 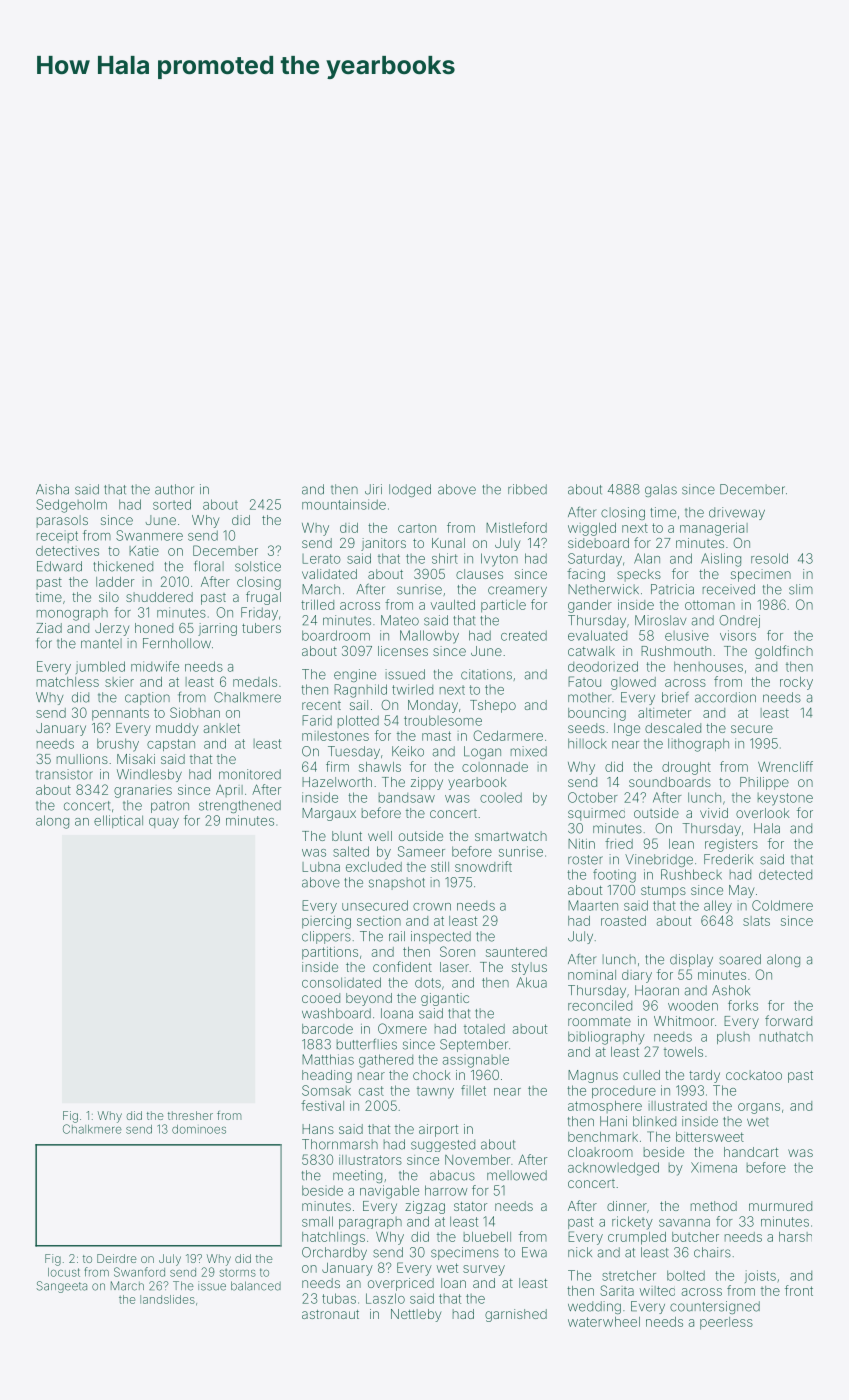 What do you see at coordinates (373, 489) in the screenshot?
I see `Jiri` at bounding box center [373, 489].
